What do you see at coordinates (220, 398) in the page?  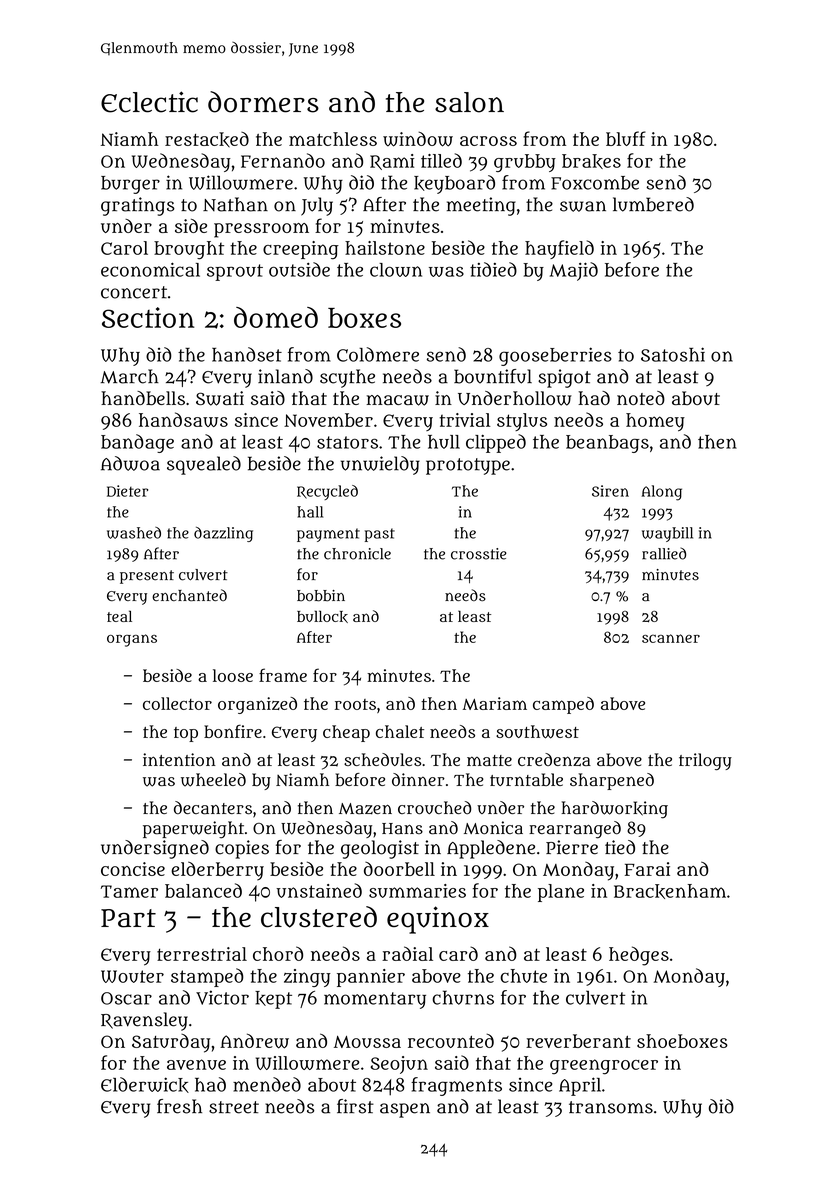 I see `Swati` at bounding box center [220, 398].
